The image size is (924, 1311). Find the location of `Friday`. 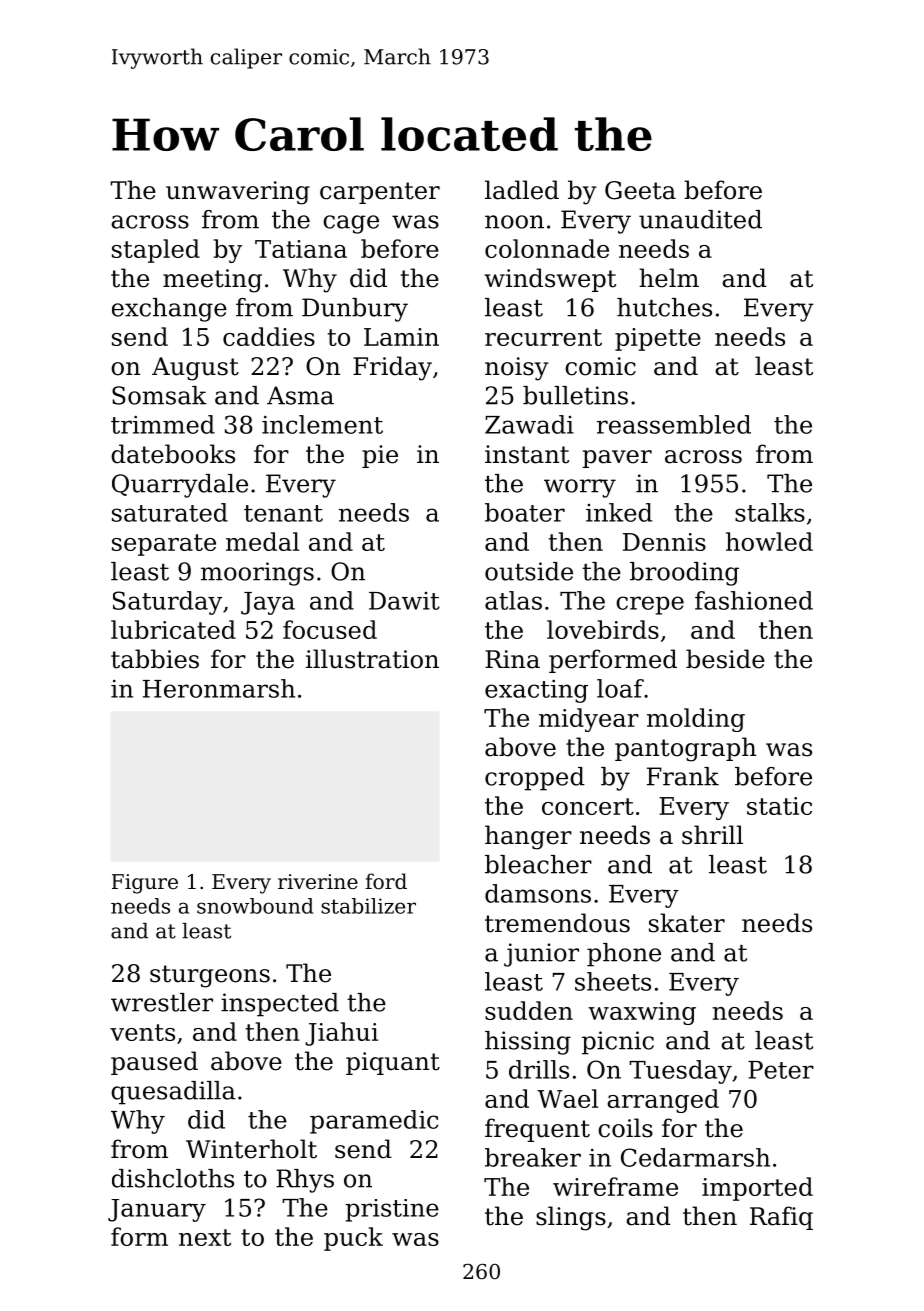

Friday is located at coordinates (392, 368).
